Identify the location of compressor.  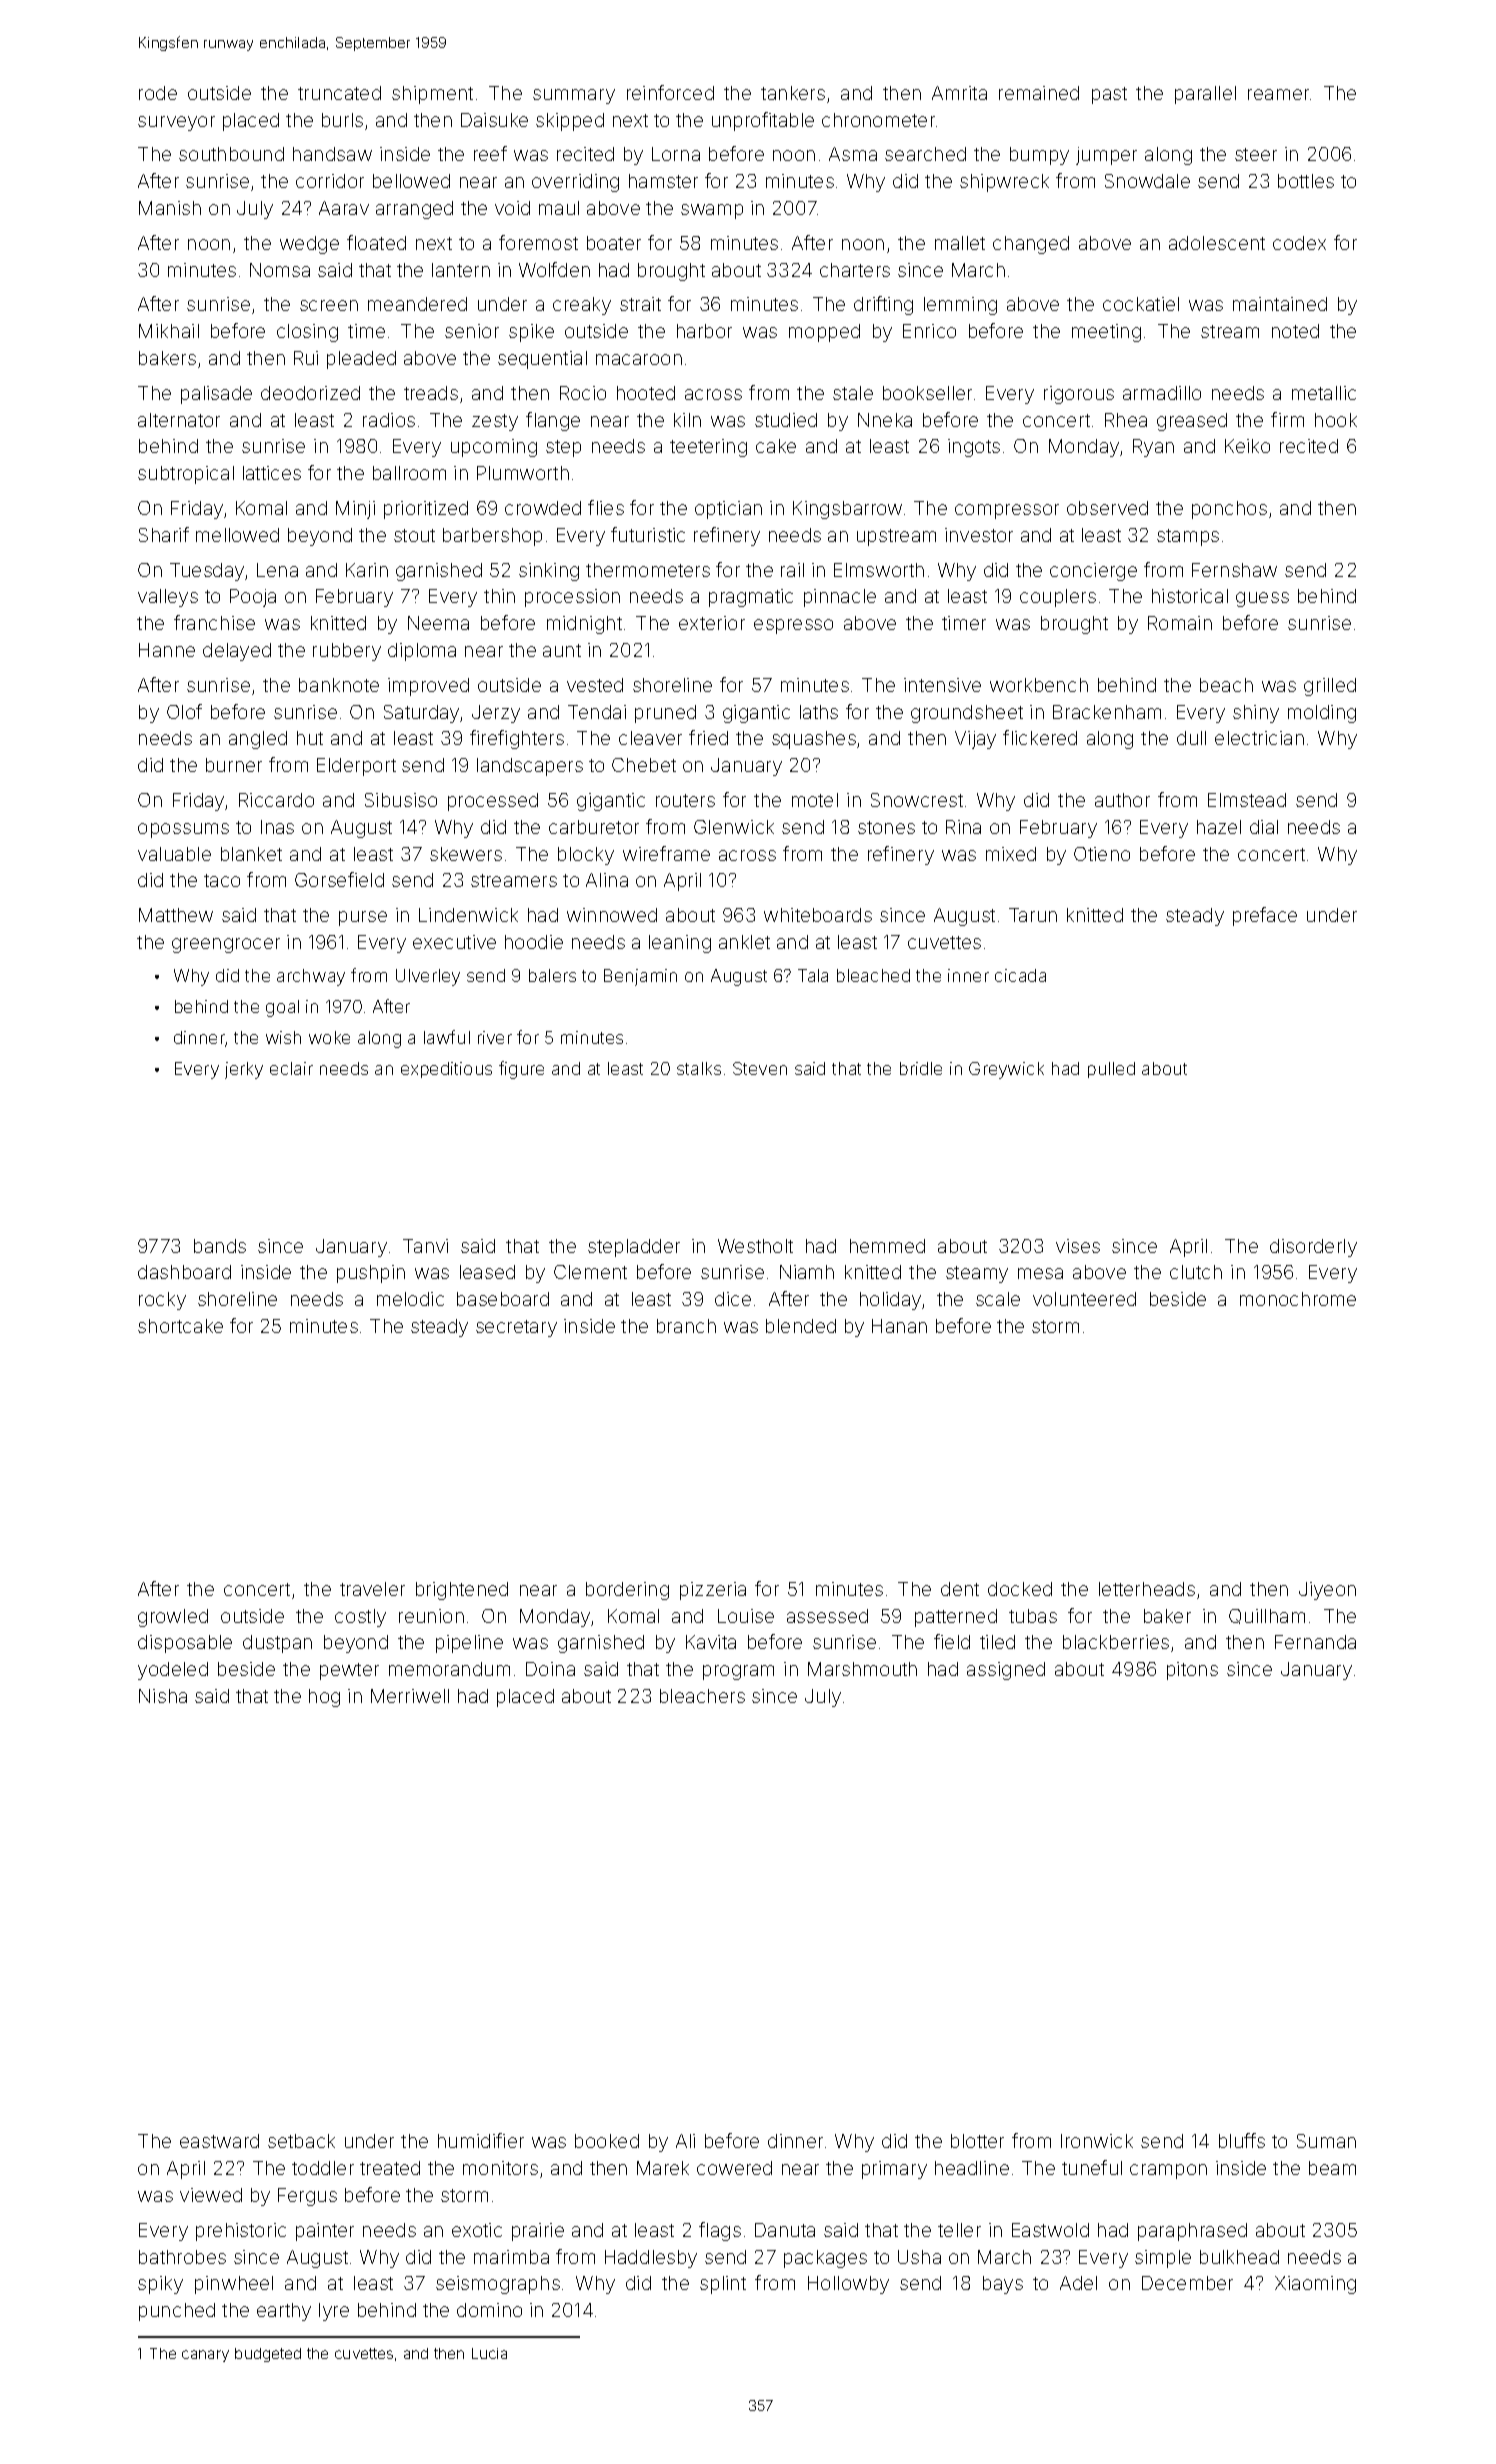
(1007, 511).
